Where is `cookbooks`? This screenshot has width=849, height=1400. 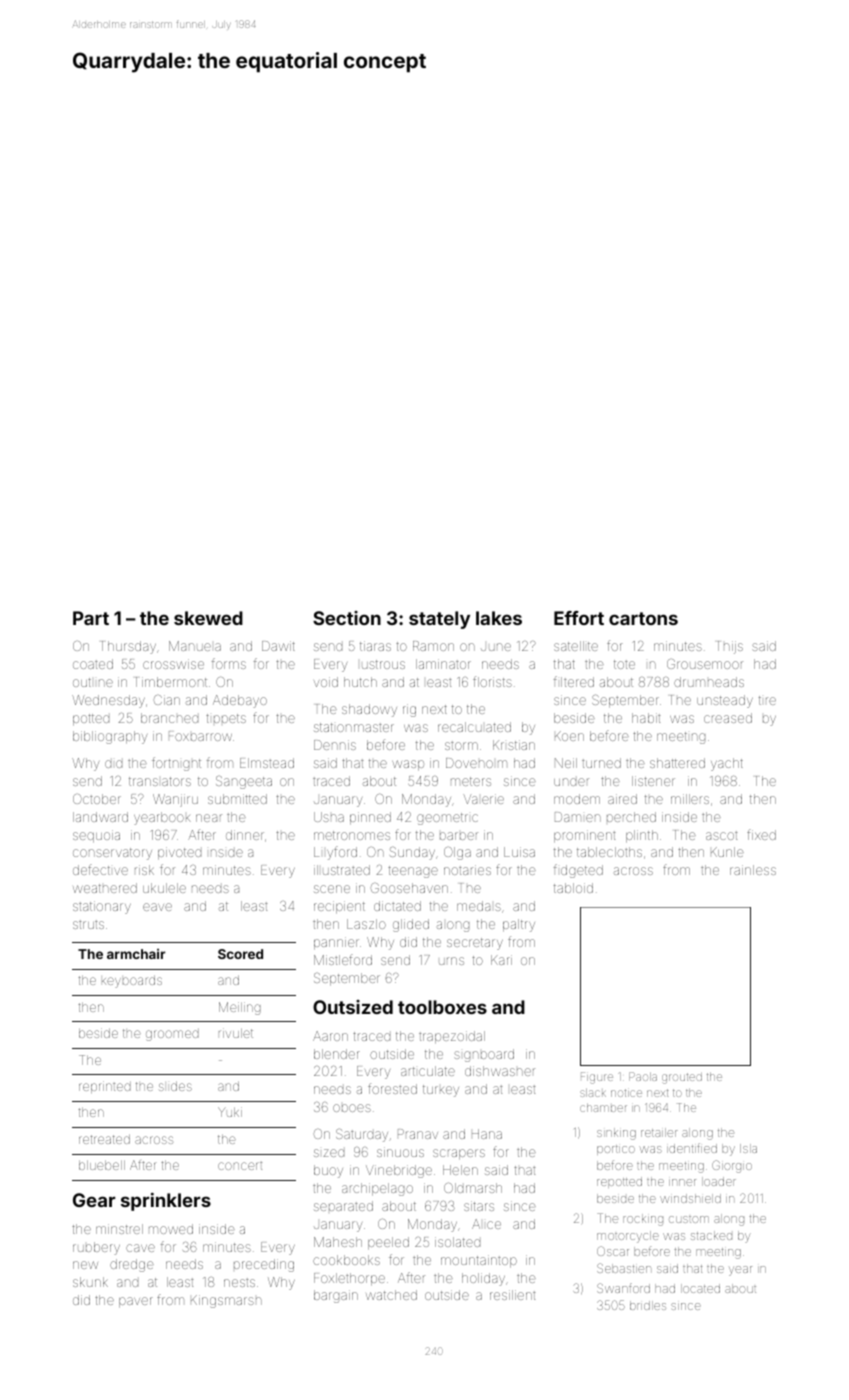
cookbooks is located at coordinates (346, 1260).
